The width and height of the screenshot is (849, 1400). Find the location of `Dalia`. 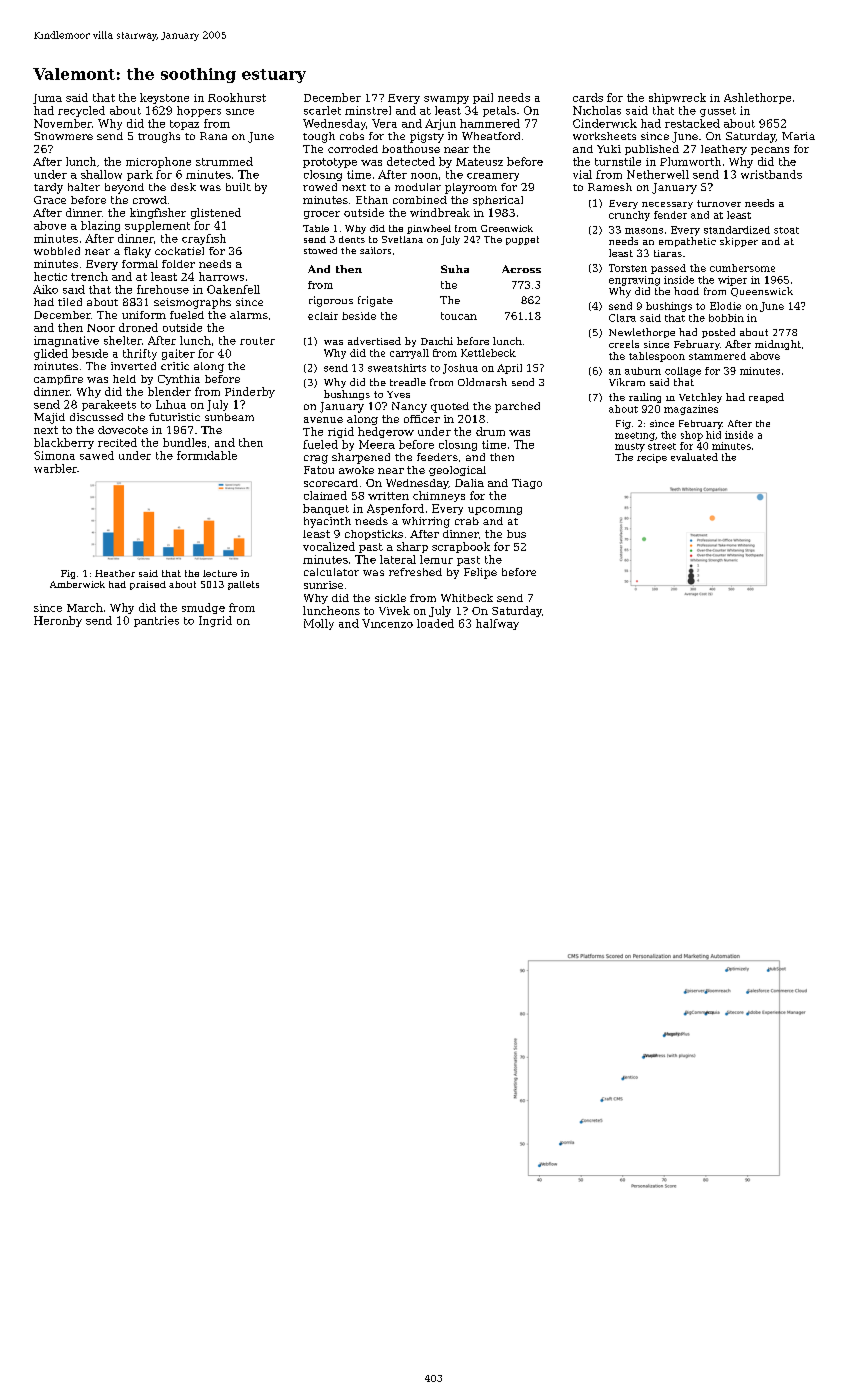

Dalia is located at coordinates (469, 483).
